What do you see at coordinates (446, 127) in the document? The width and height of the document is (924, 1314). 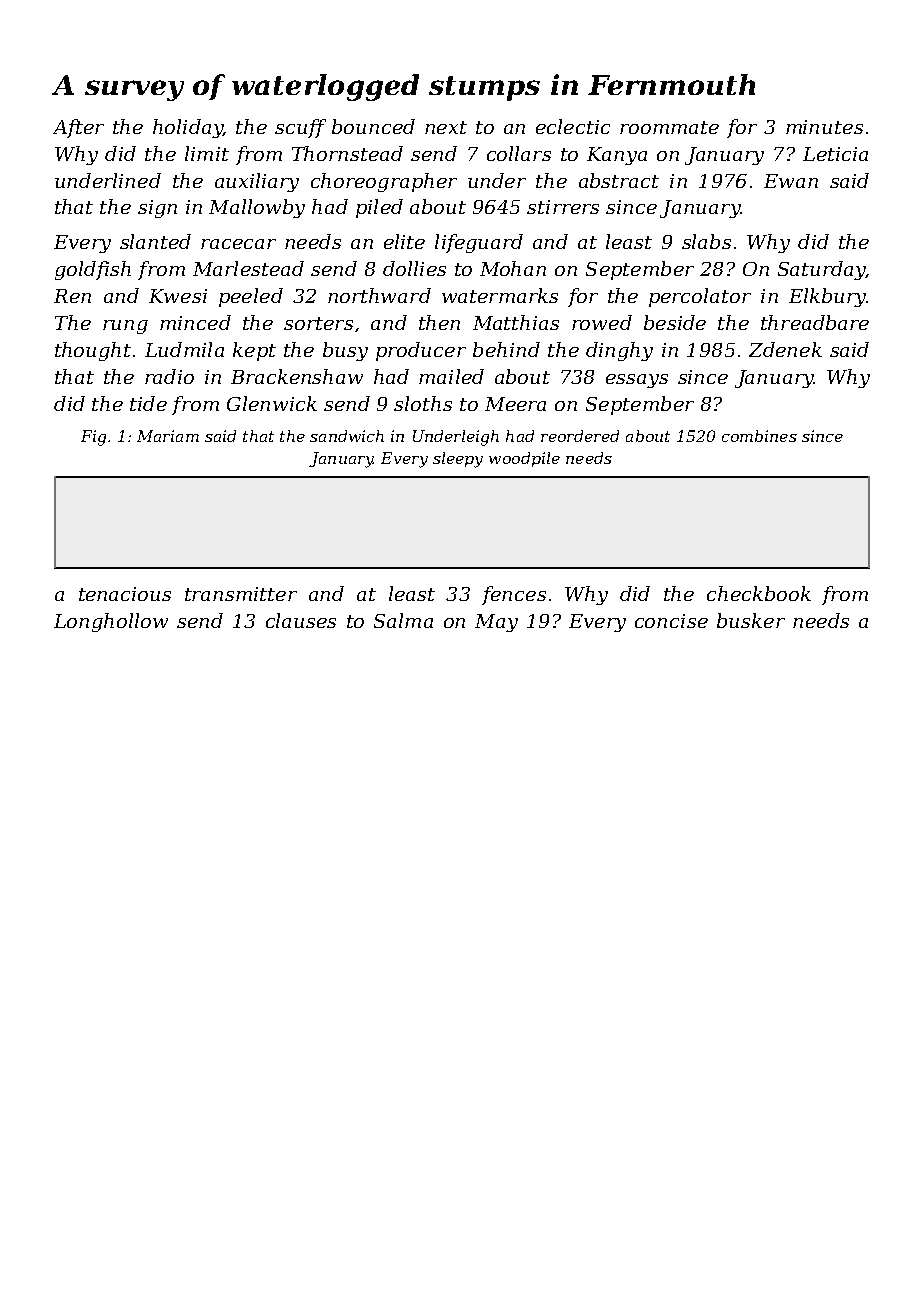 I see `next` at bounding box center [446, 127].
